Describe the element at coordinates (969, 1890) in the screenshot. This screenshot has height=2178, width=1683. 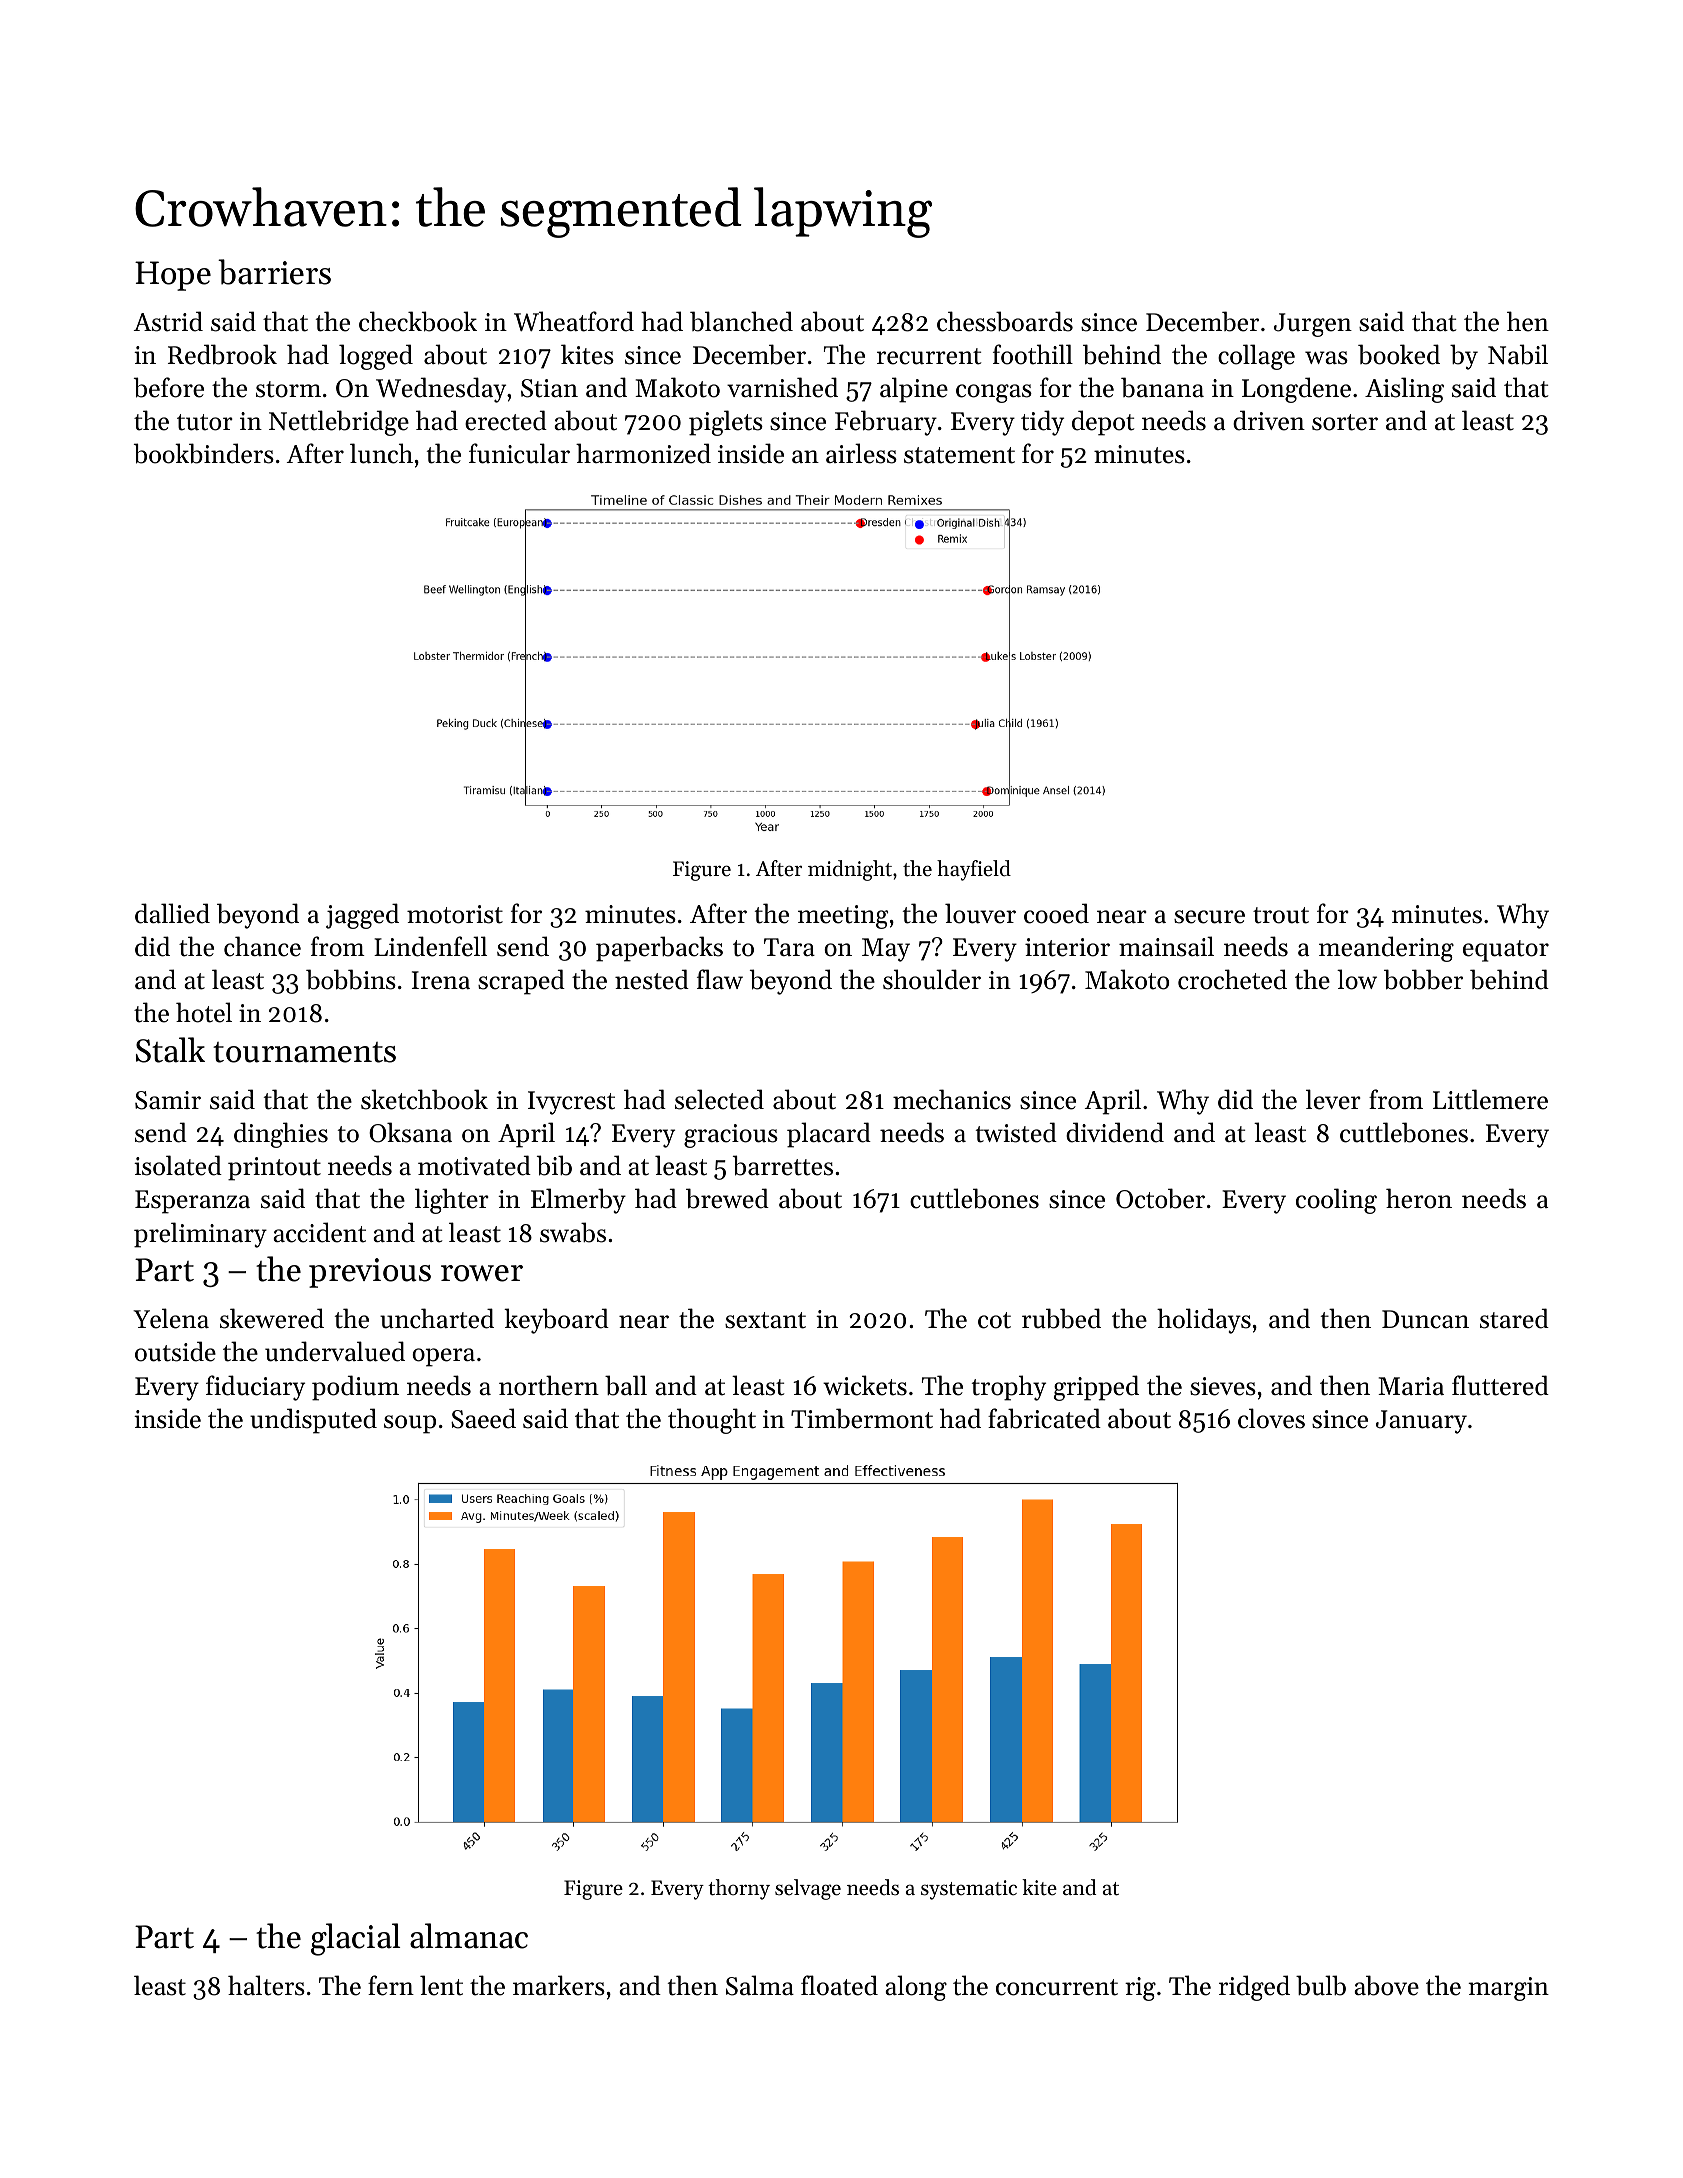
I see `systematic` at that location.
